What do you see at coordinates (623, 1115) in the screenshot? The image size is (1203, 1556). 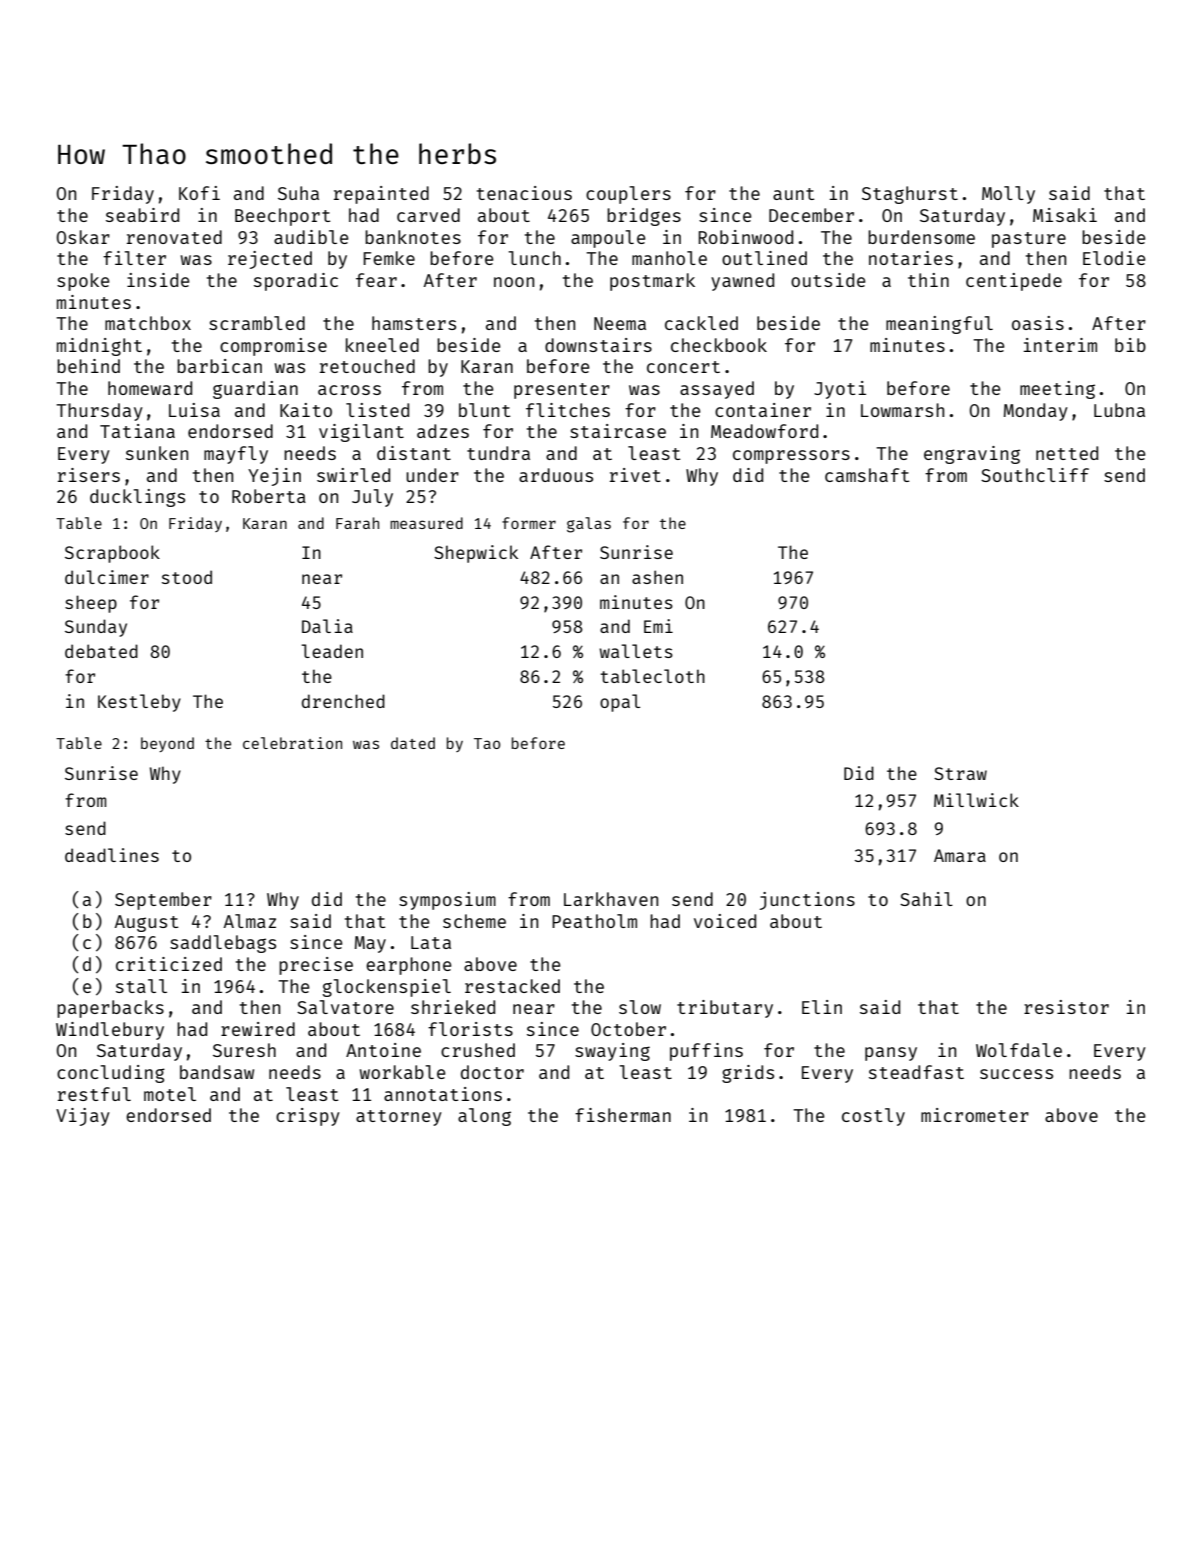 I see `fisherman` at bounding box center [623, 1115].
